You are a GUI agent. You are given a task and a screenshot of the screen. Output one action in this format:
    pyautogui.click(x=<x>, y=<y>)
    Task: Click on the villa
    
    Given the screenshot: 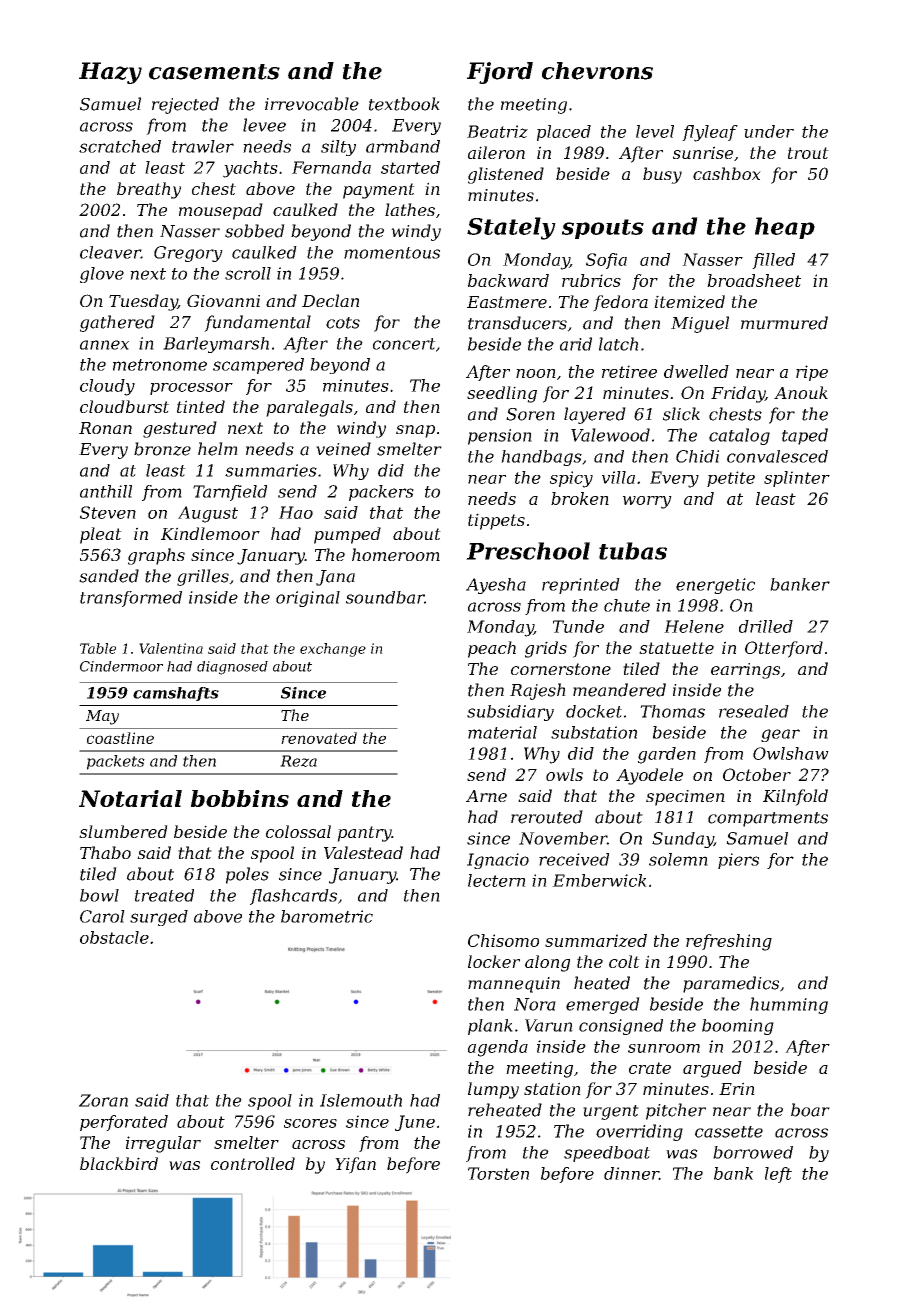 What is the action you would take?
    pyautogui.click(x=618, y=477)
